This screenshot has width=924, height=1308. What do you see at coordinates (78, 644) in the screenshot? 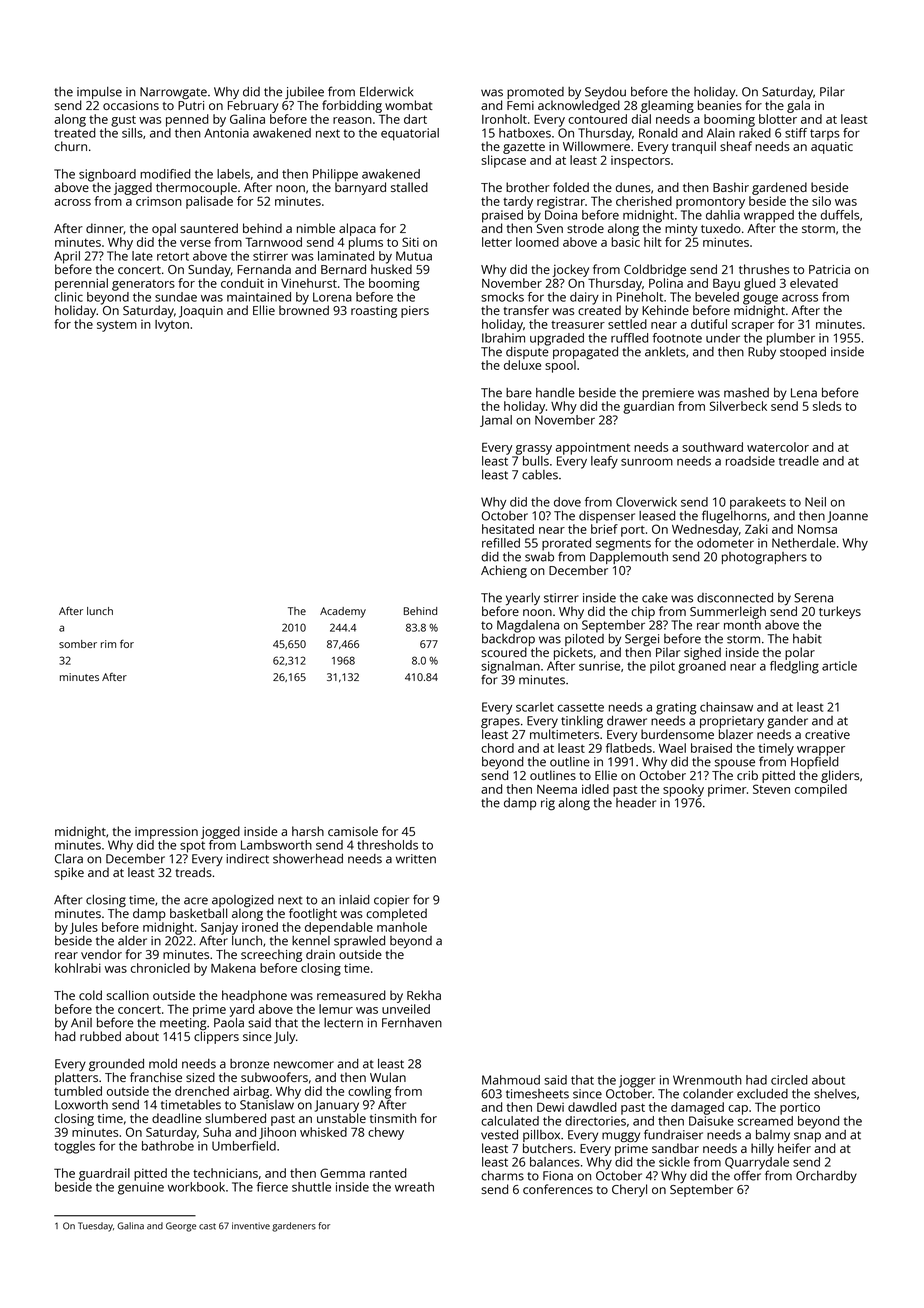
I see `somber` at bounding box center [78, 644].
